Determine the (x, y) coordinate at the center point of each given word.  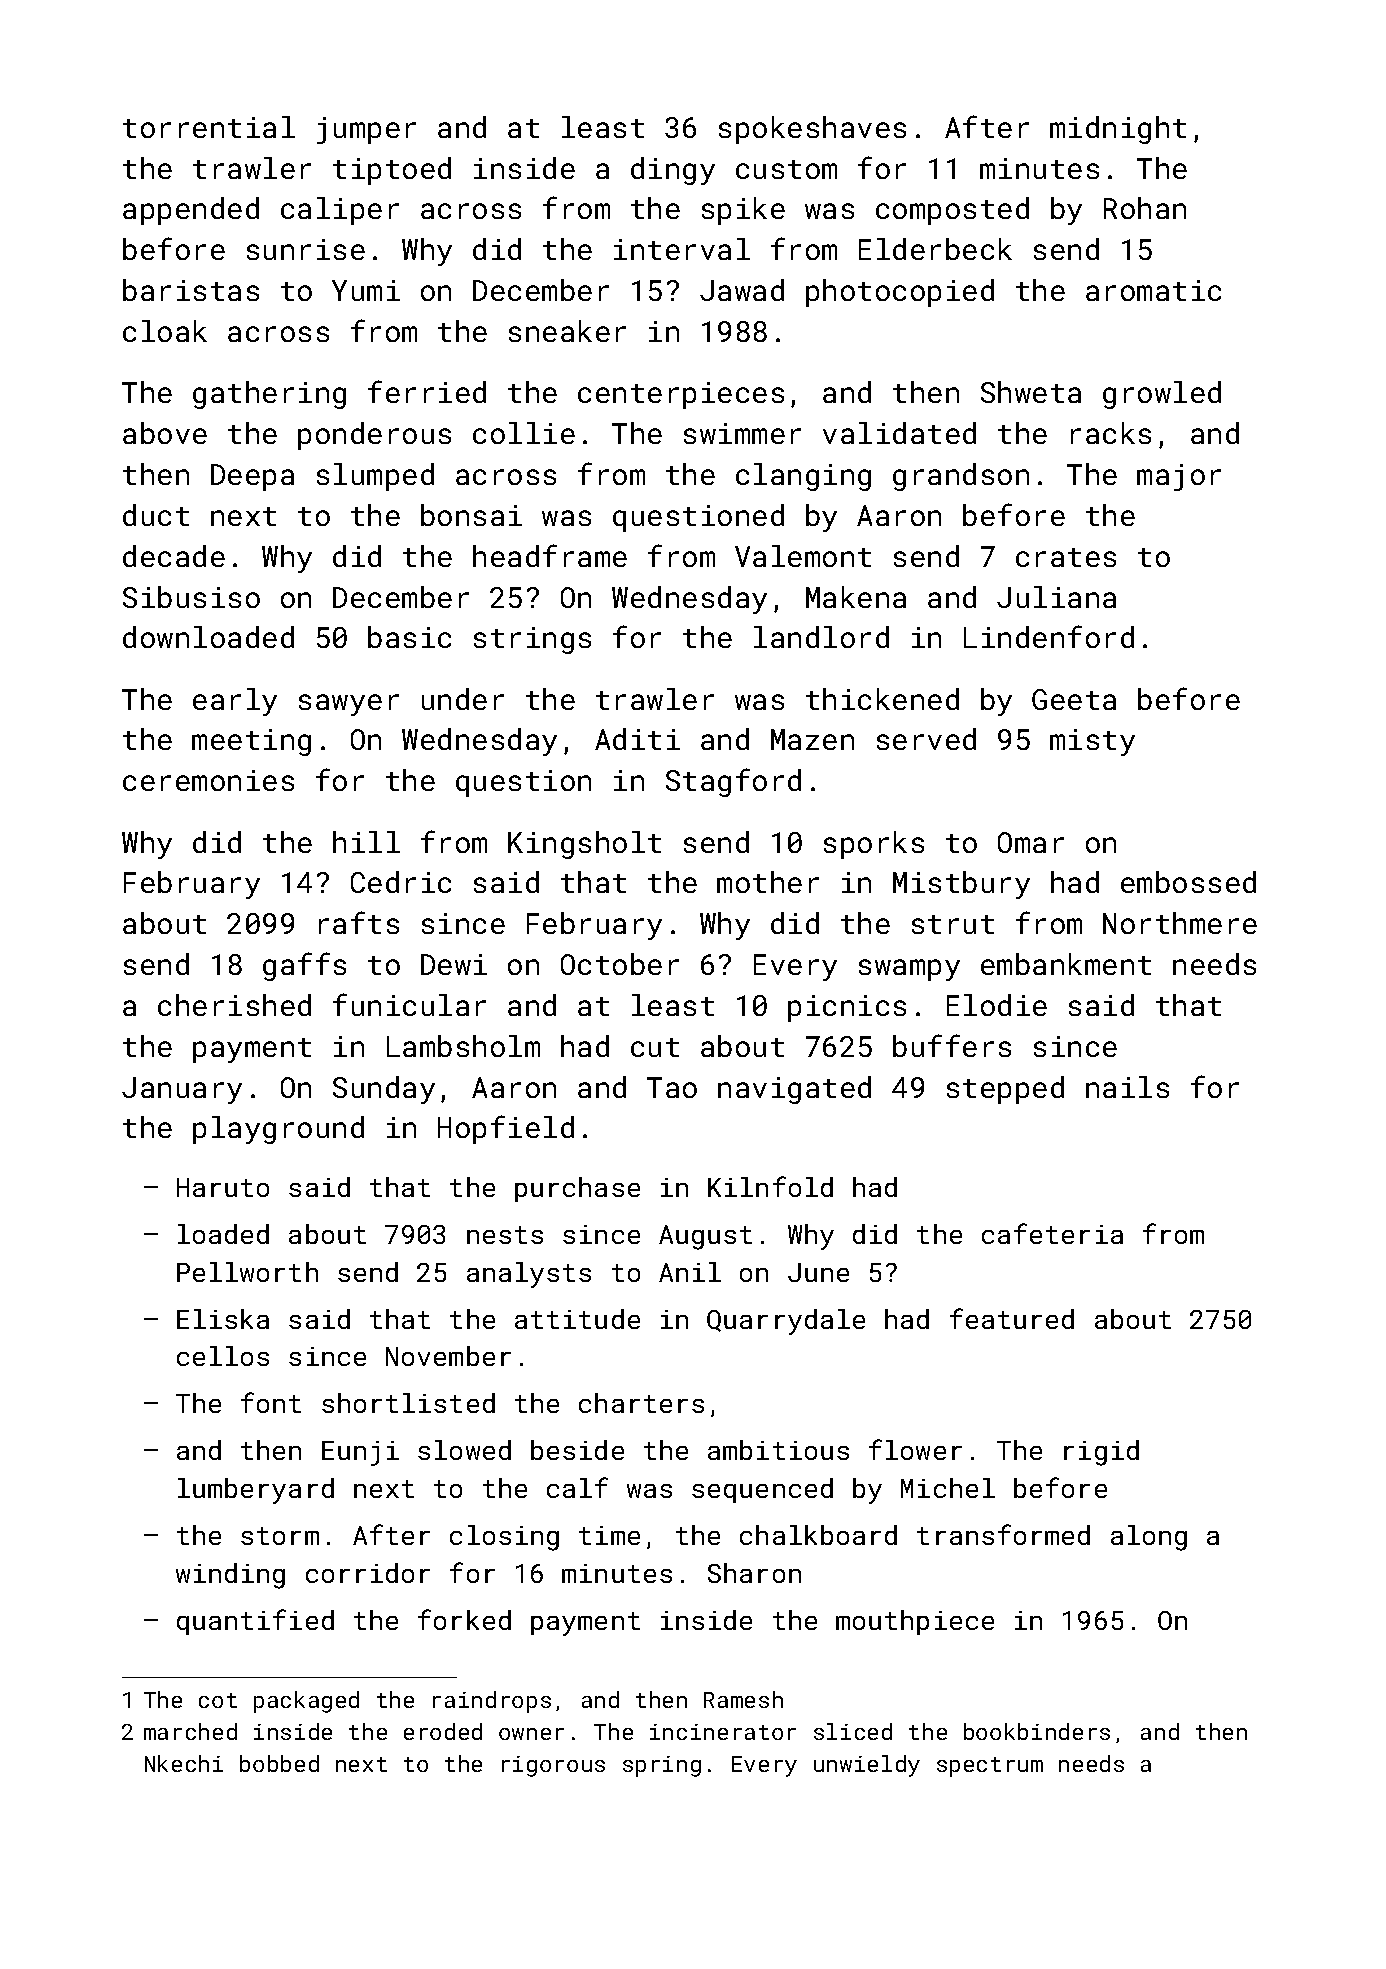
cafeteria (1052, 1233)
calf (577, 1487)
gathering (269, 395)
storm (280, 1536)
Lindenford (1049, 636)
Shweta (1031, 392)
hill (366, 842)
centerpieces (681, 395)
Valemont (803, 556)
